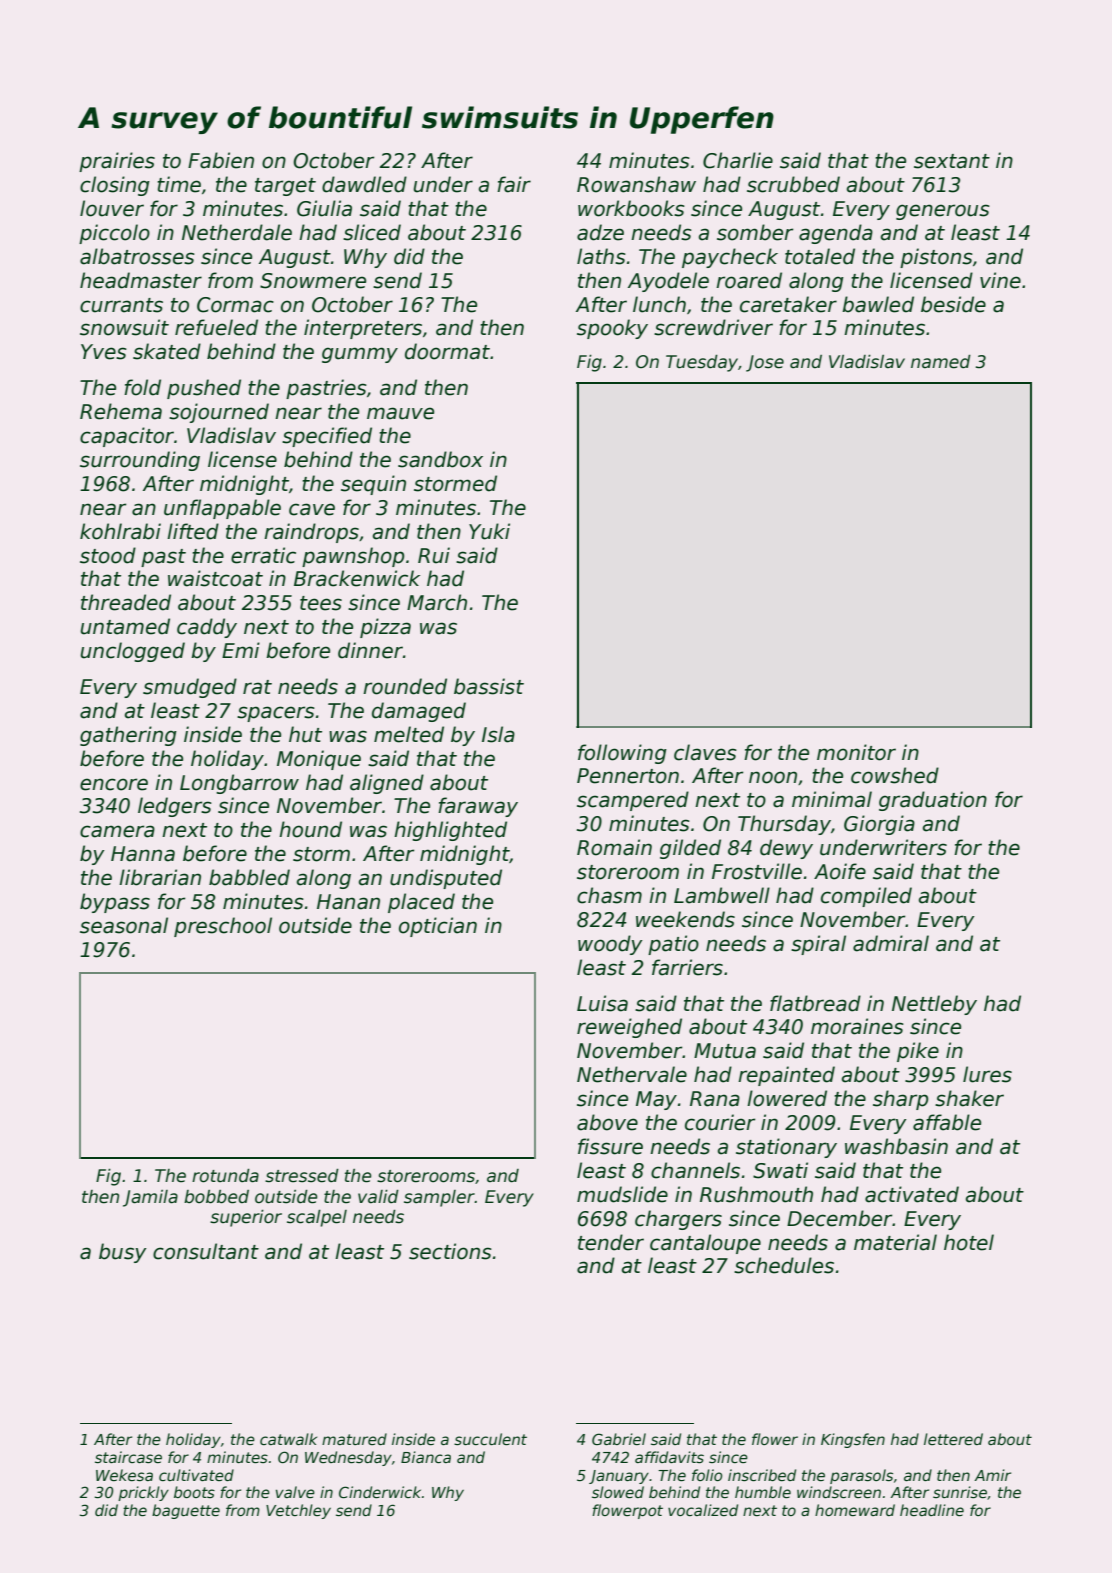  What do you see at coordinates (221, 160) in the page?
I see `Fabien` at bounding box center [221, 160].
